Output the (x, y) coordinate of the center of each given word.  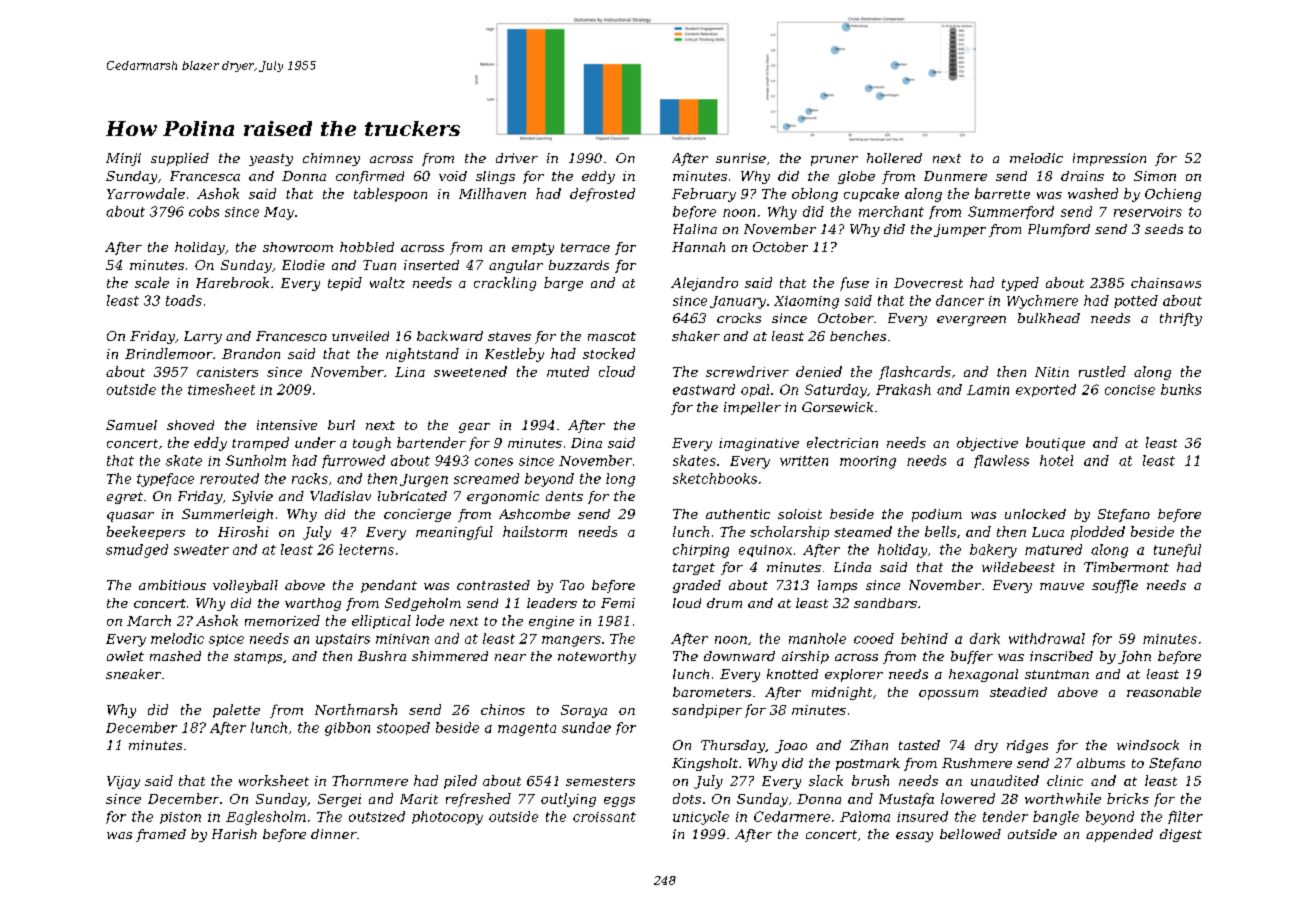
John (1134, 657)
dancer (960, 300)
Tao (572, 585)
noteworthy (597, 657)
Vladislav (340, 496)
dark (985, 638)
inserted (431, 265)
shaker (696, 336)
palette (236, 711)
